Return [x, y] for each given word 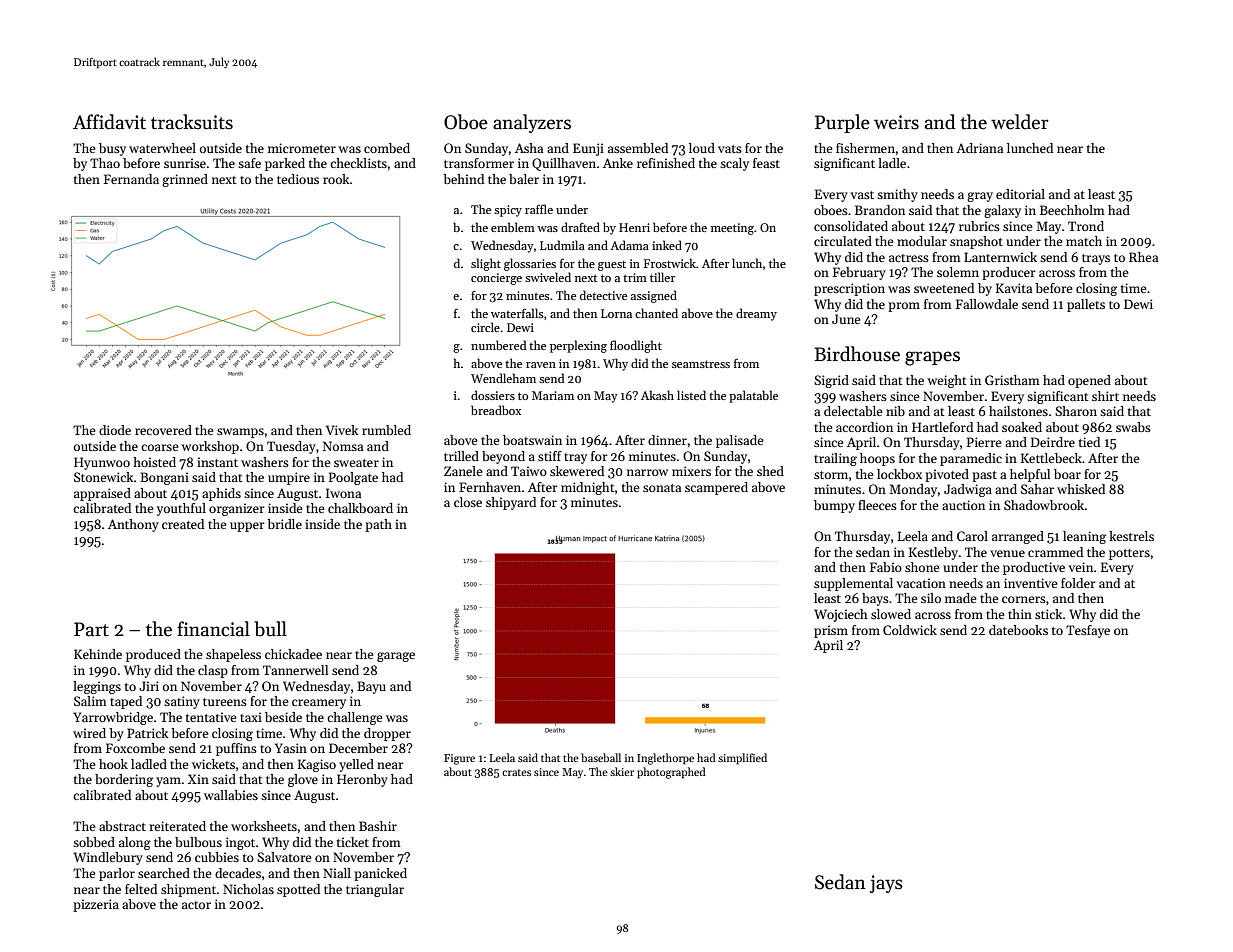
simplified [742, 759]
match [1084, 241]
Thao [105, 163]
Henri [634, 227]
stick [1049, 614]
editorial [1020, 194]
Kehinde [98, 654]
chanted [656, 313]
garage [396, 657]
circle [485, 327]
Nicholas [248, 889]
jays [886, 884]
